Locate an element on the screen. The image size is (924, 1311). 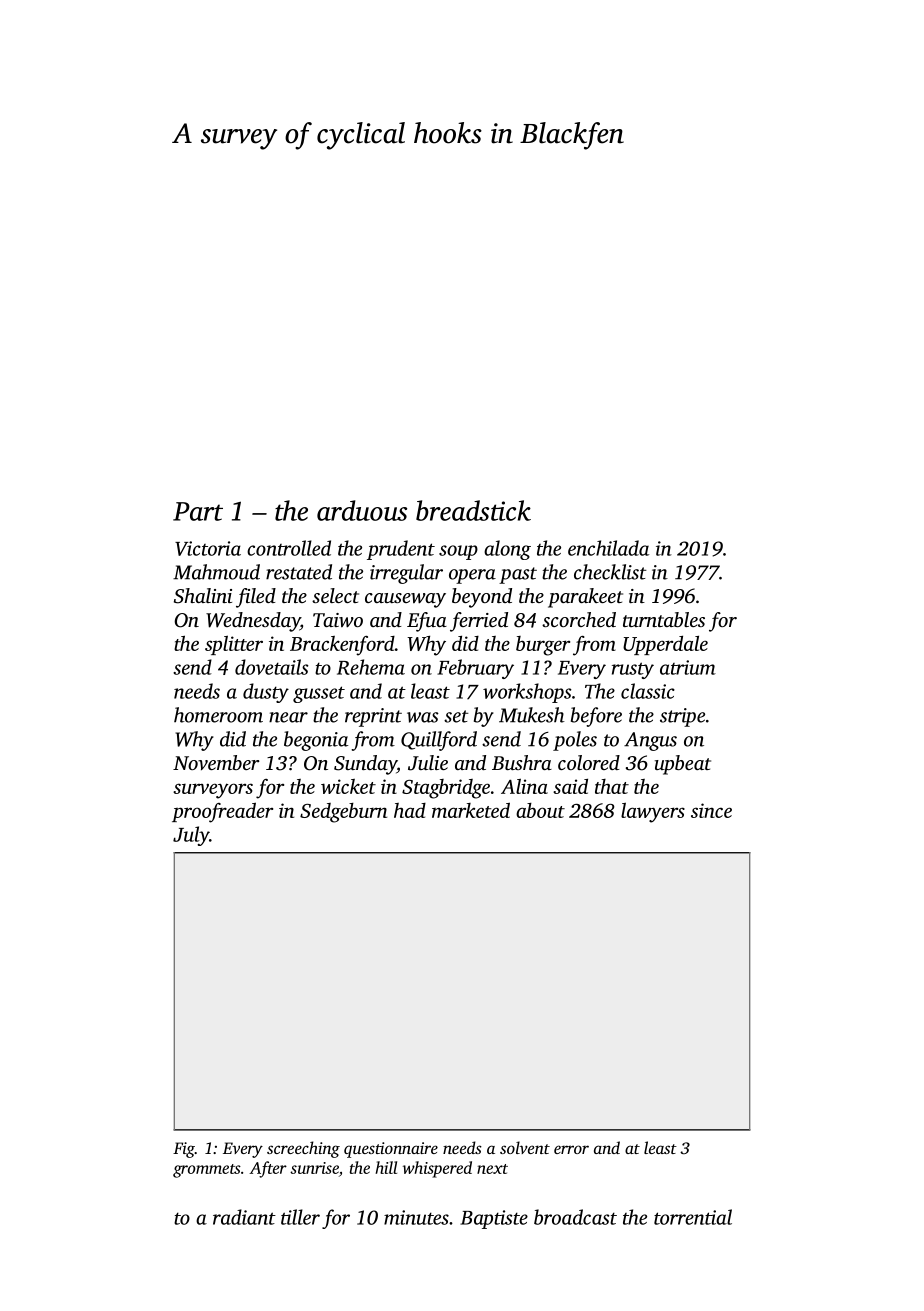
stripe is located at coordinates (682, 717).
